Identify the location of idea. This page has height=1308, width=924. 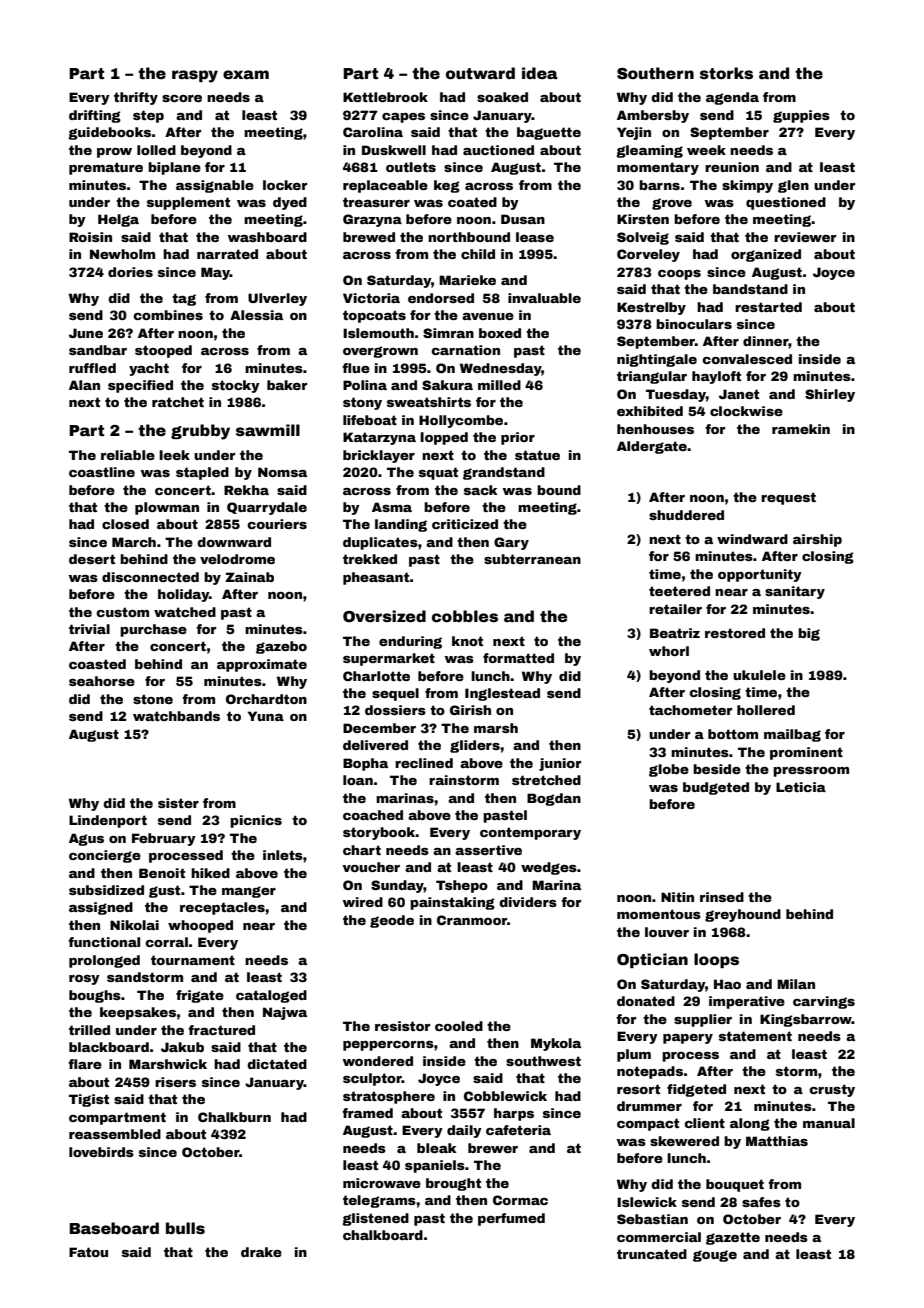
(540, 73).
